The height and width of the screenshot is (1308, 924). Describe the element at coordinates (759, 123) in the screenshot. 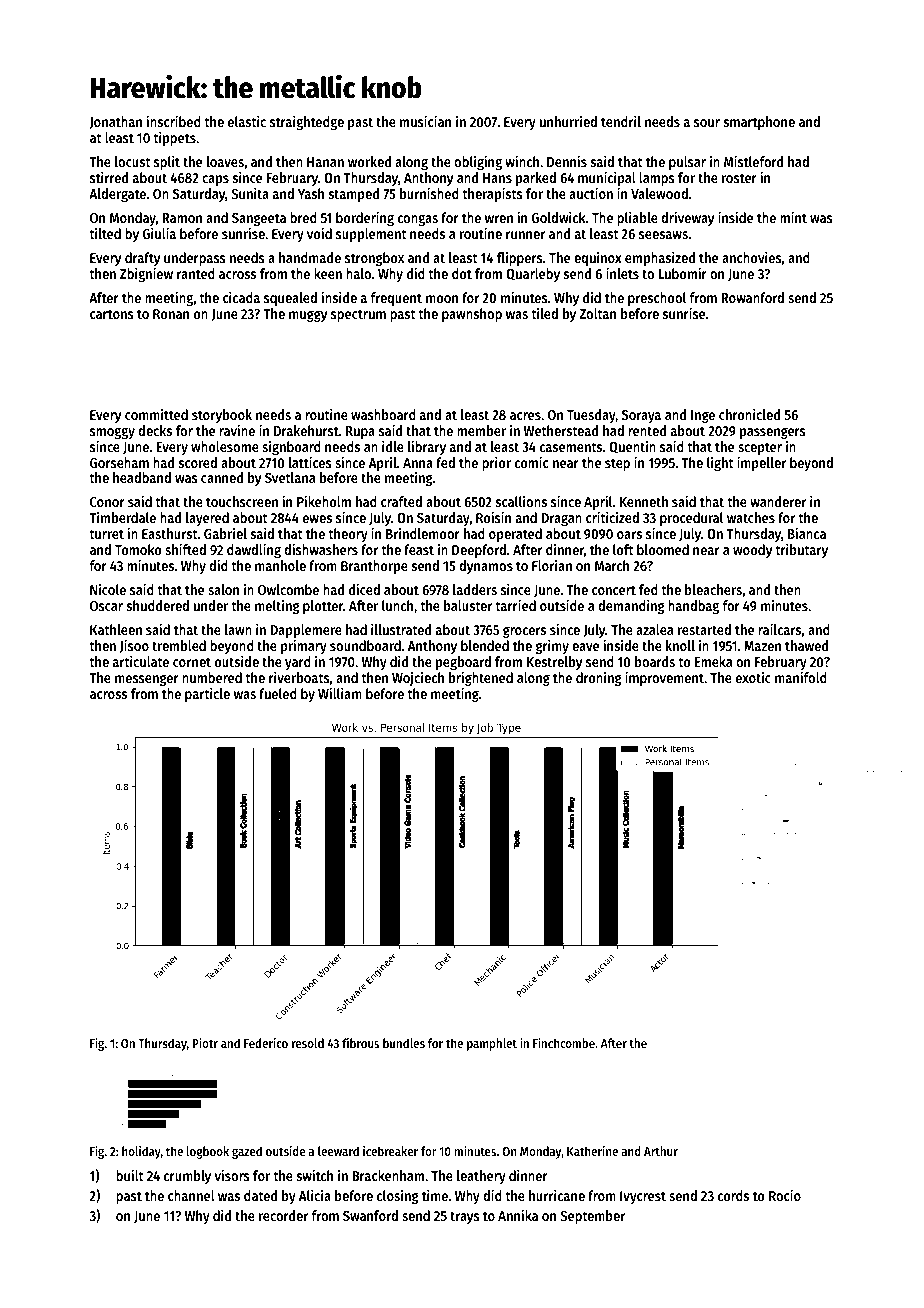

I see `smartphone` at that location.
